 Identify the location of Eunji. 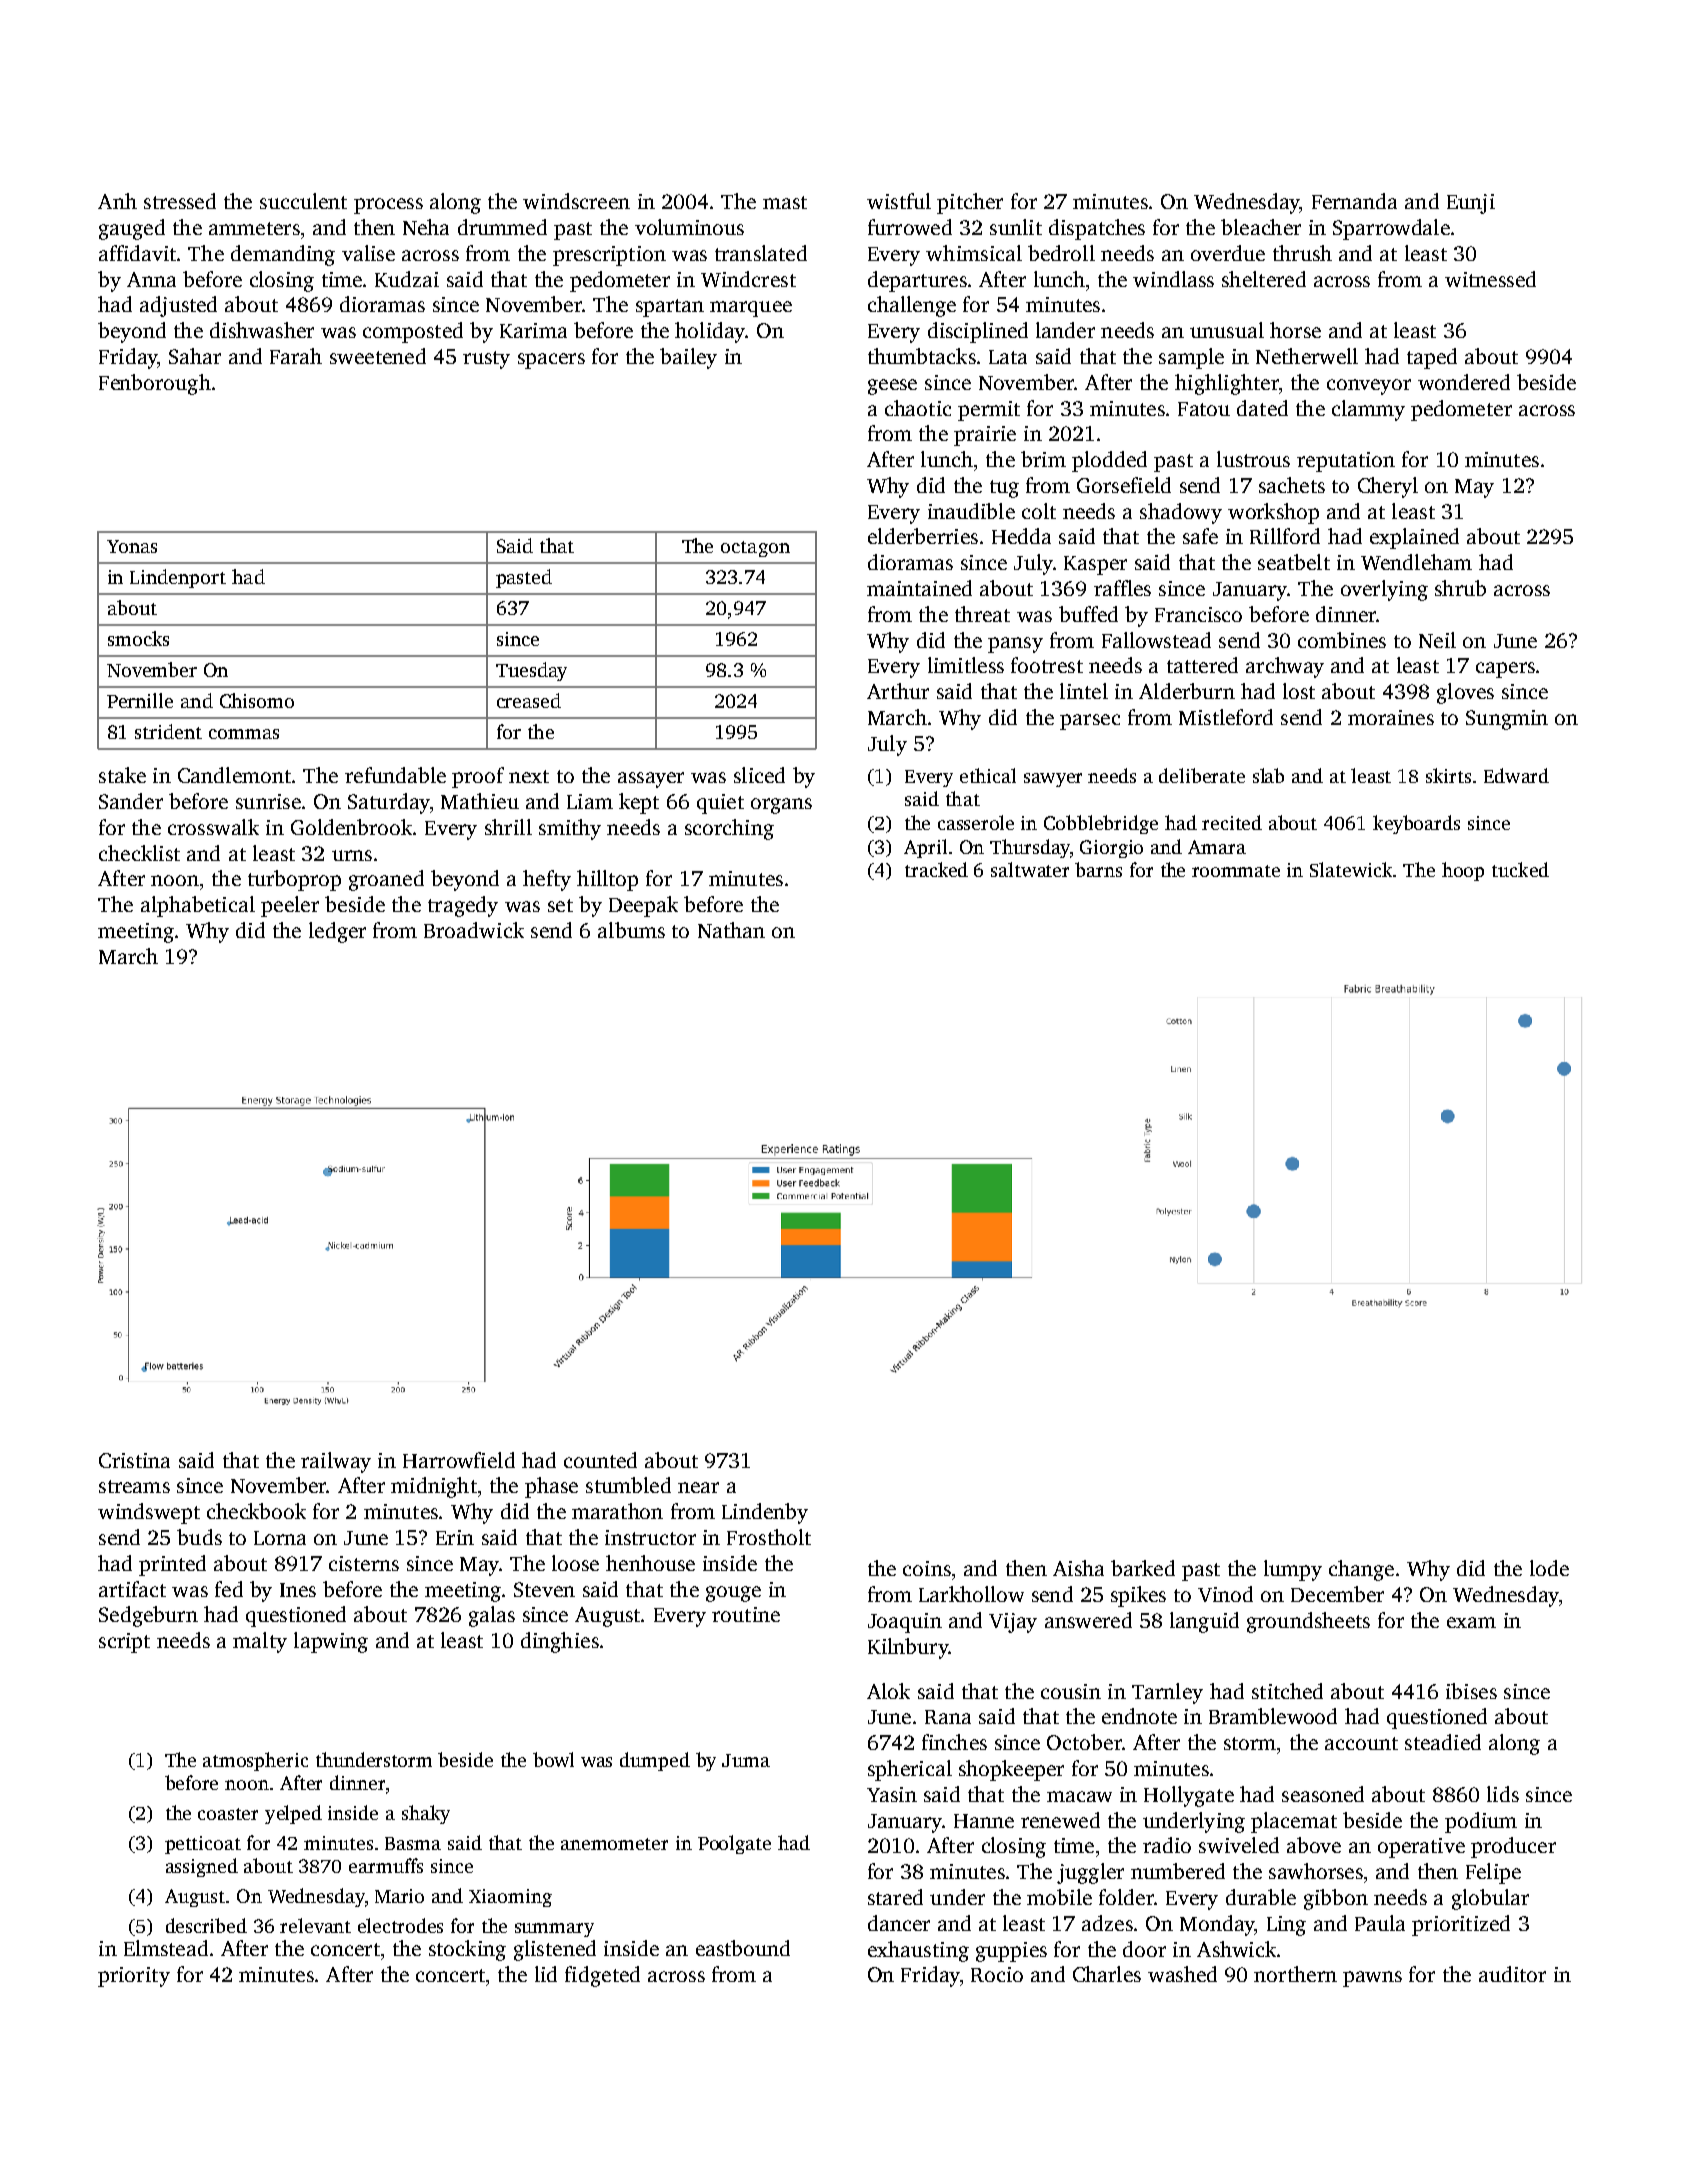
(1471, 204).
